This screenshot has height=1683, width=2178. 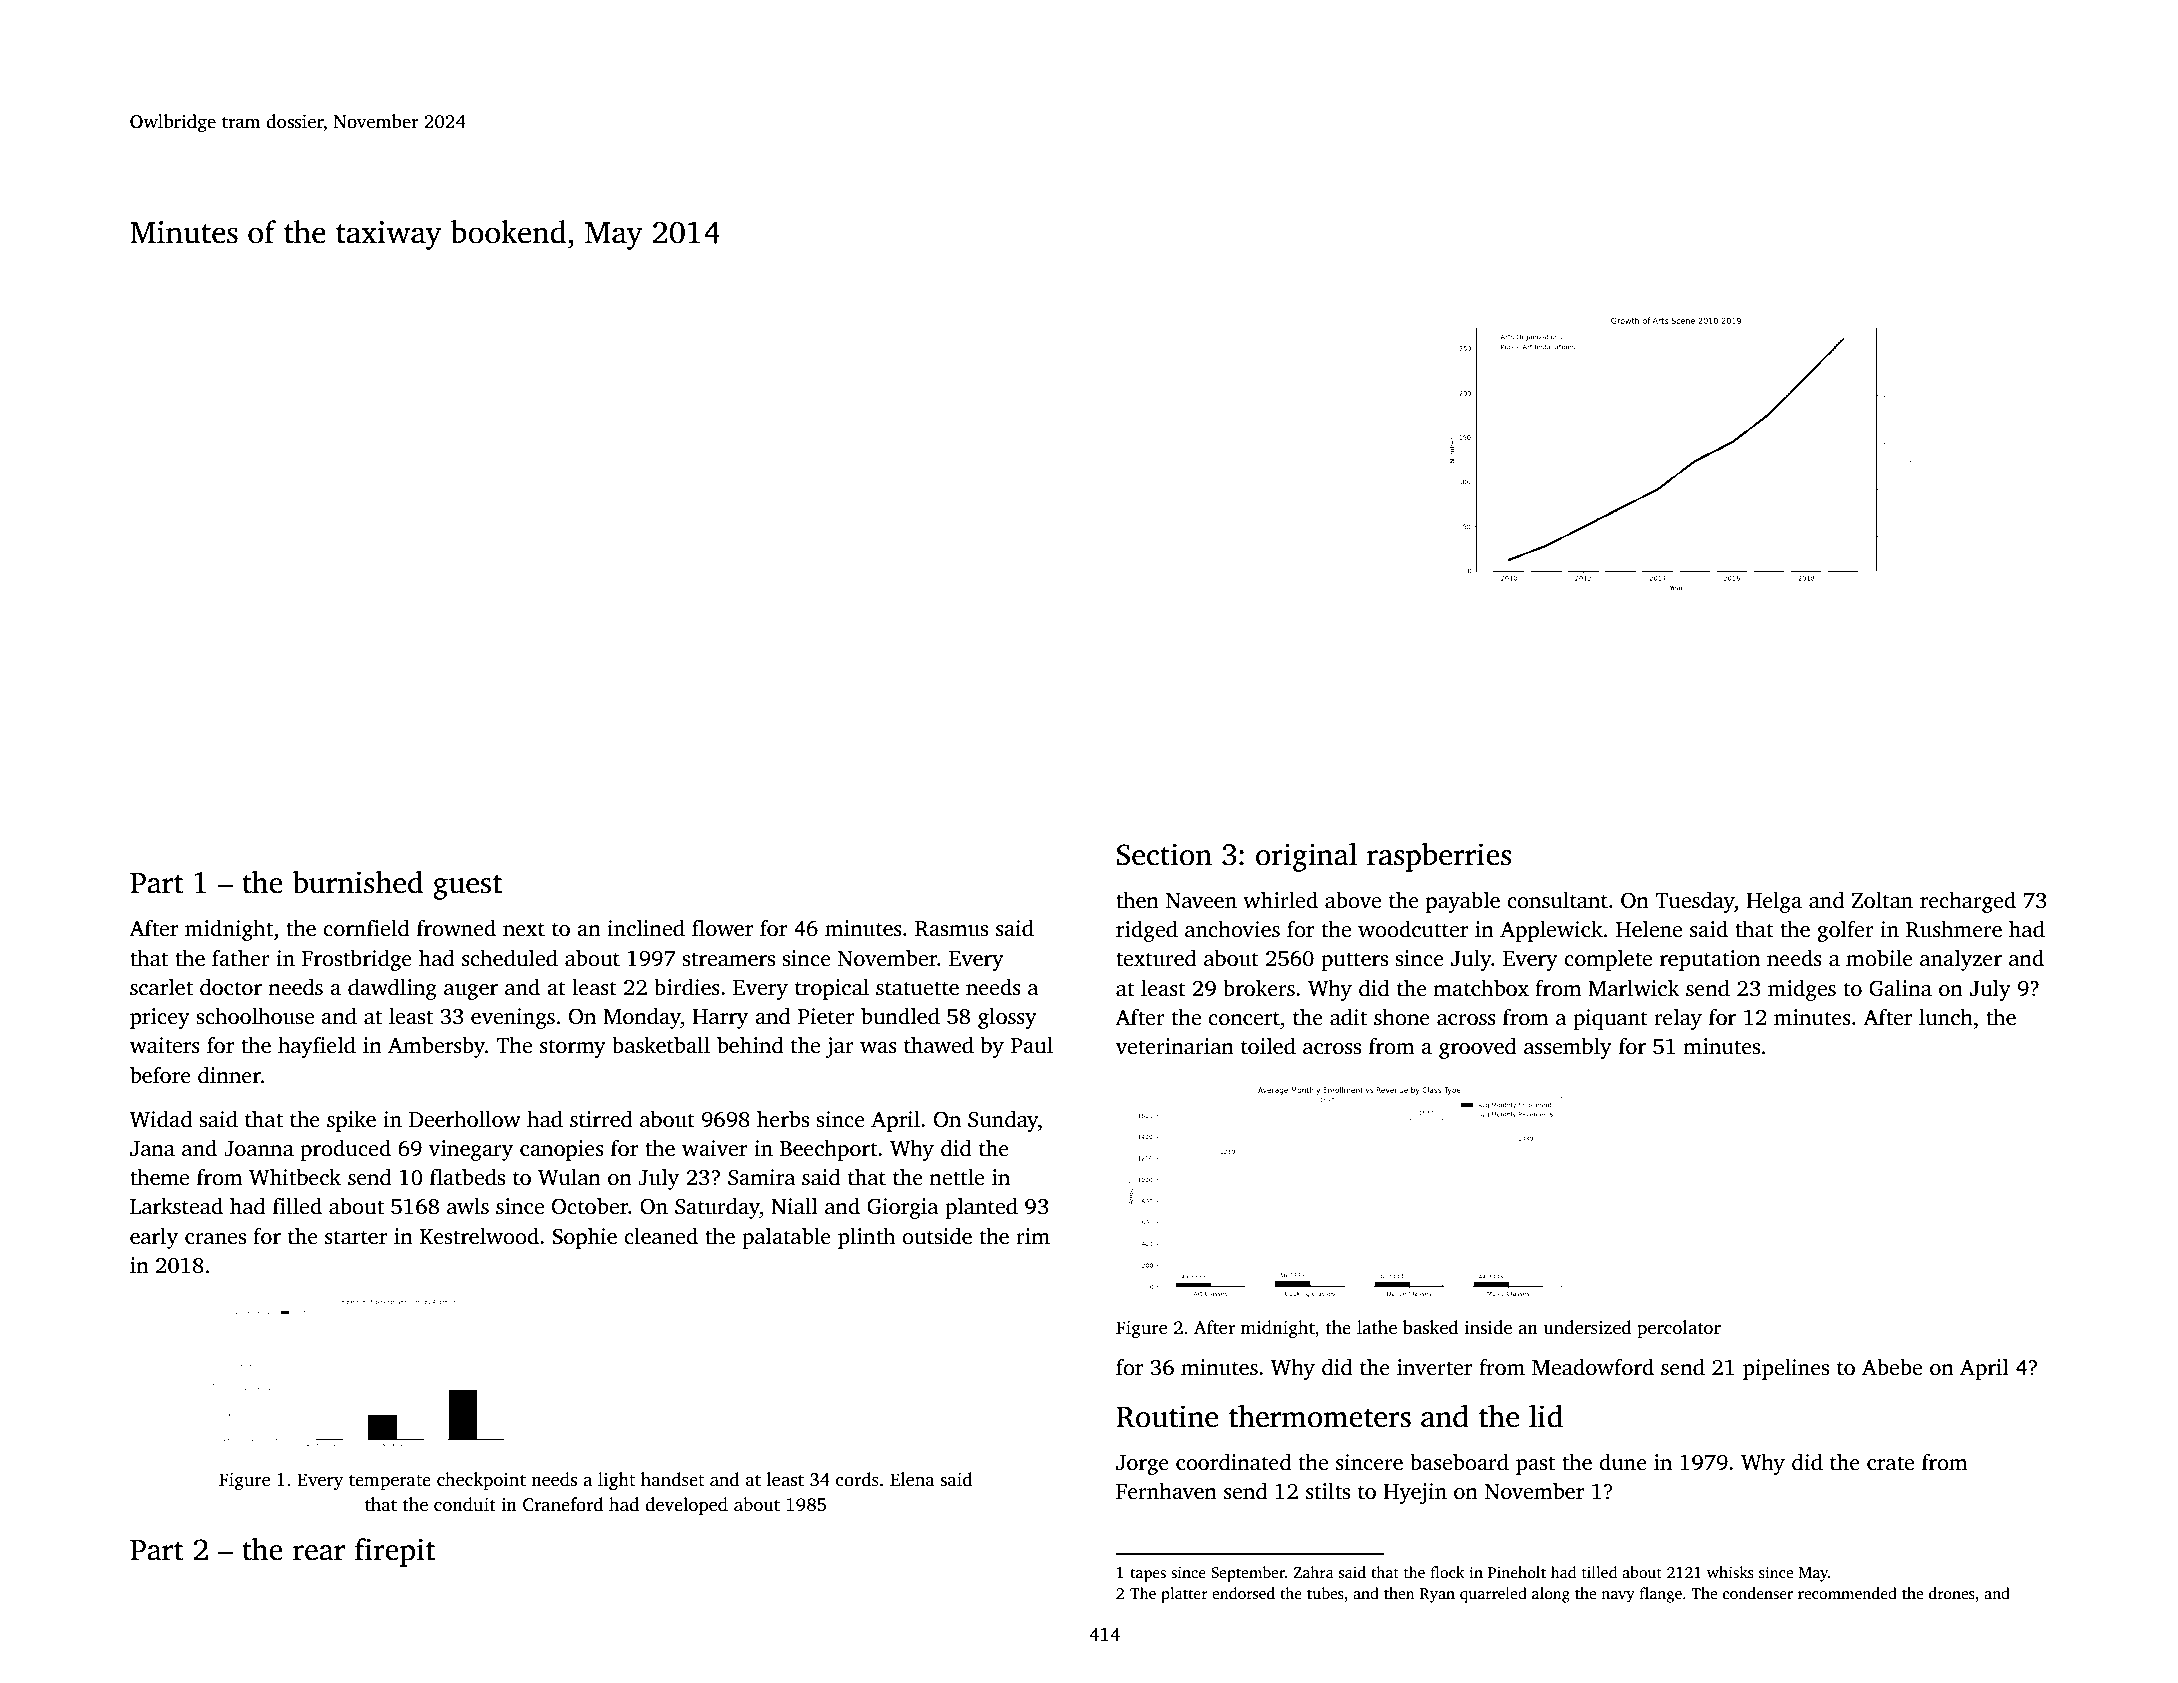 I want to click on Section, so click(x=1164, y=854).
